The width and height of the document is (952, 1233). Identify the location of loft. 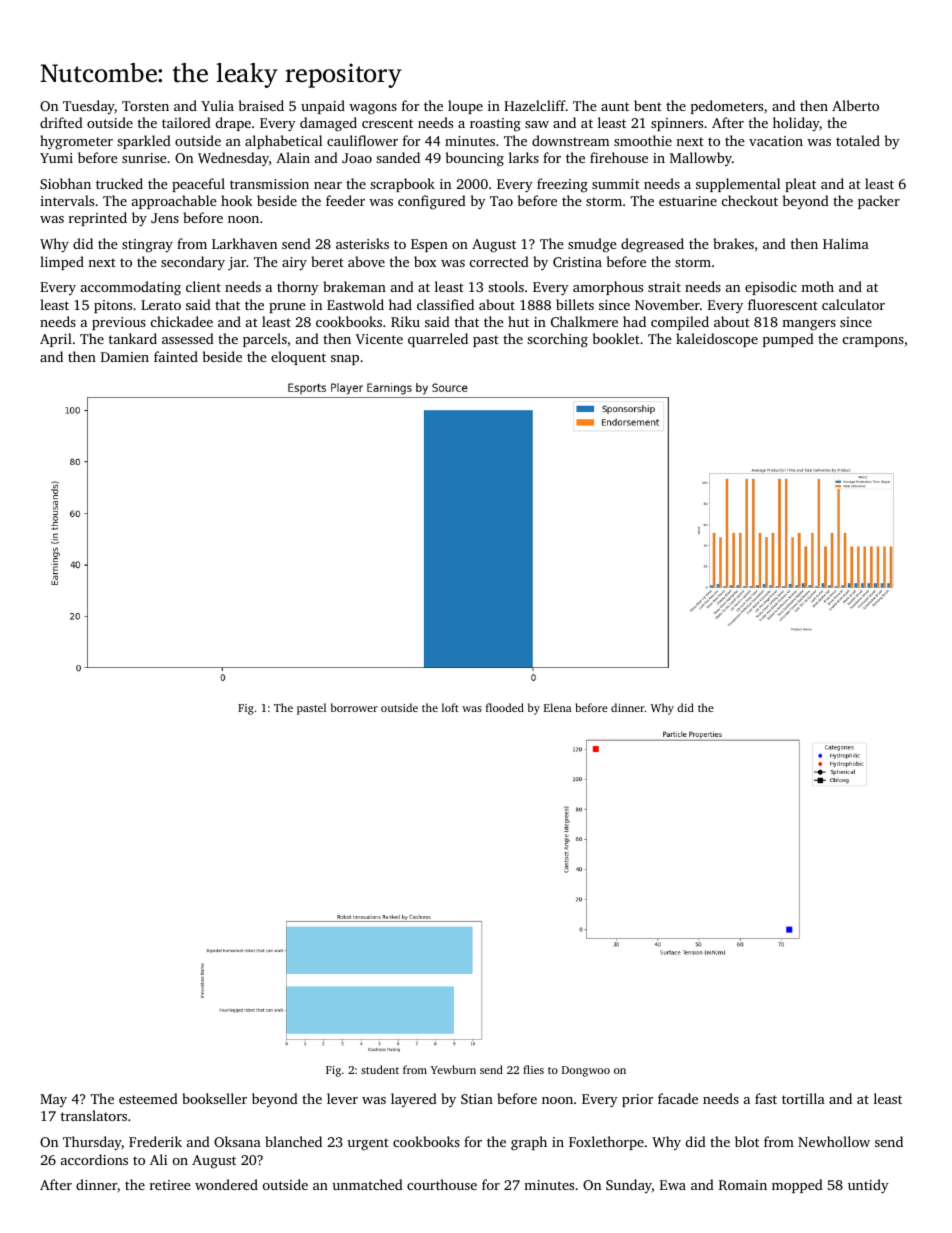
(450, 707).
